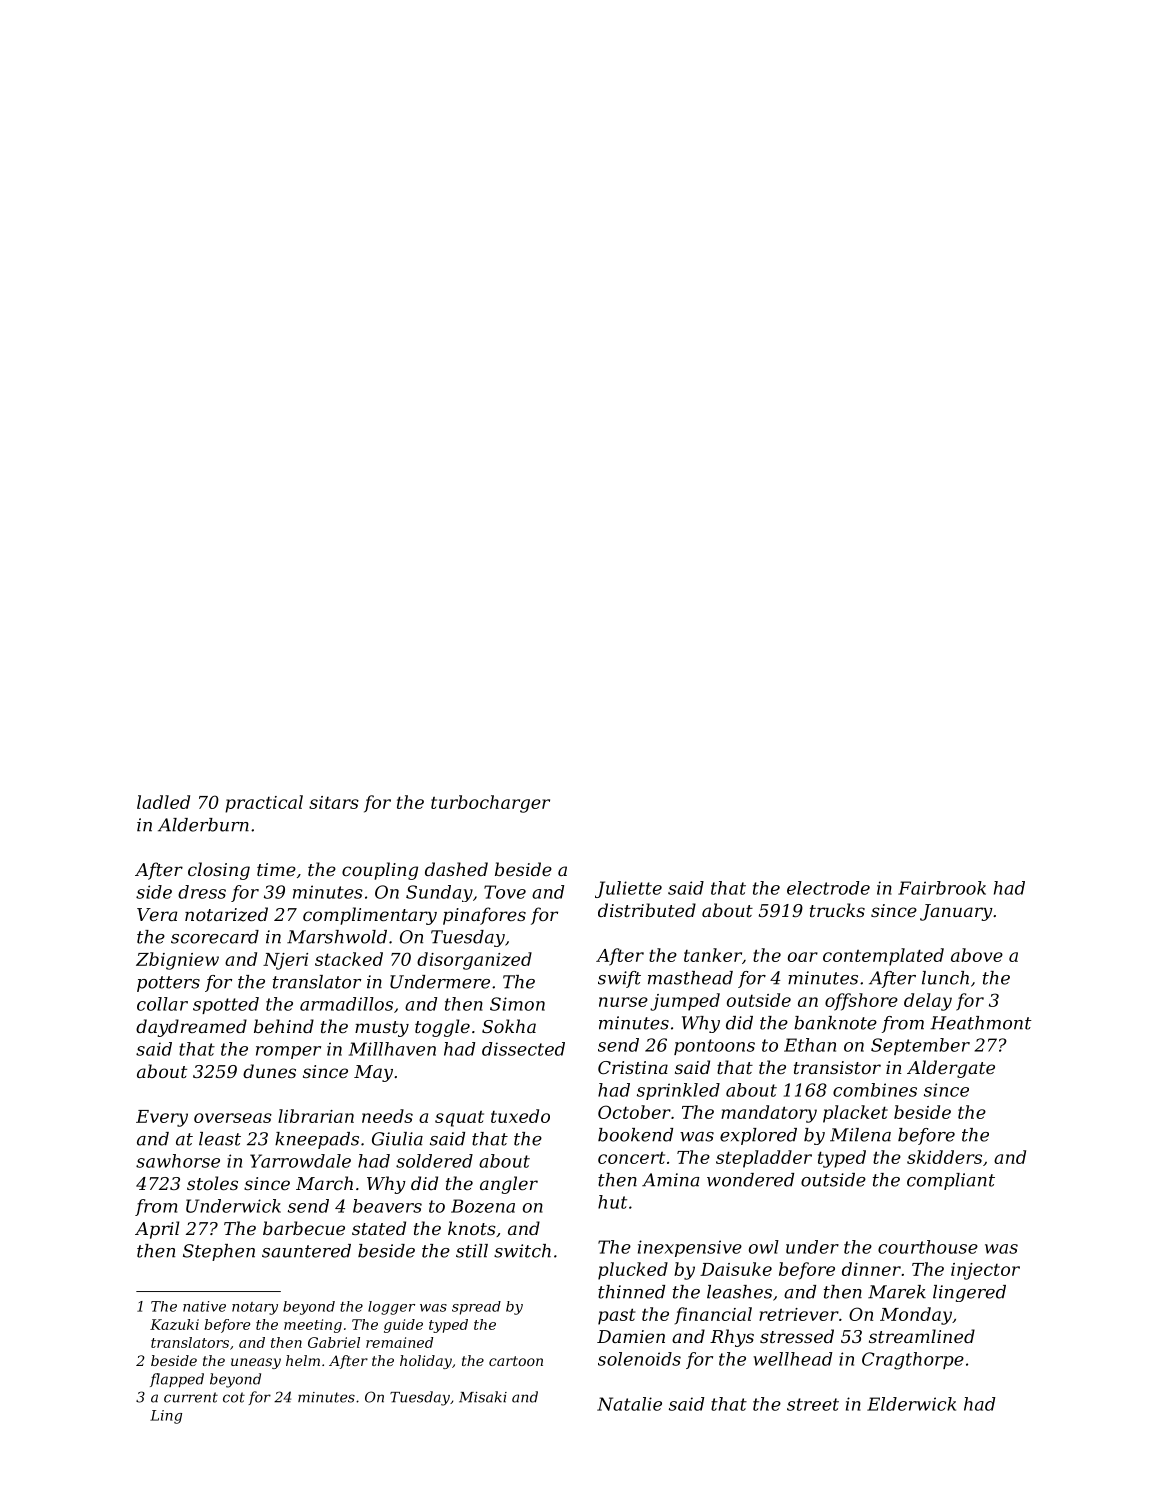 This document has width=1168, height=1512. I want to click on compliant, so click(951, 1181).
